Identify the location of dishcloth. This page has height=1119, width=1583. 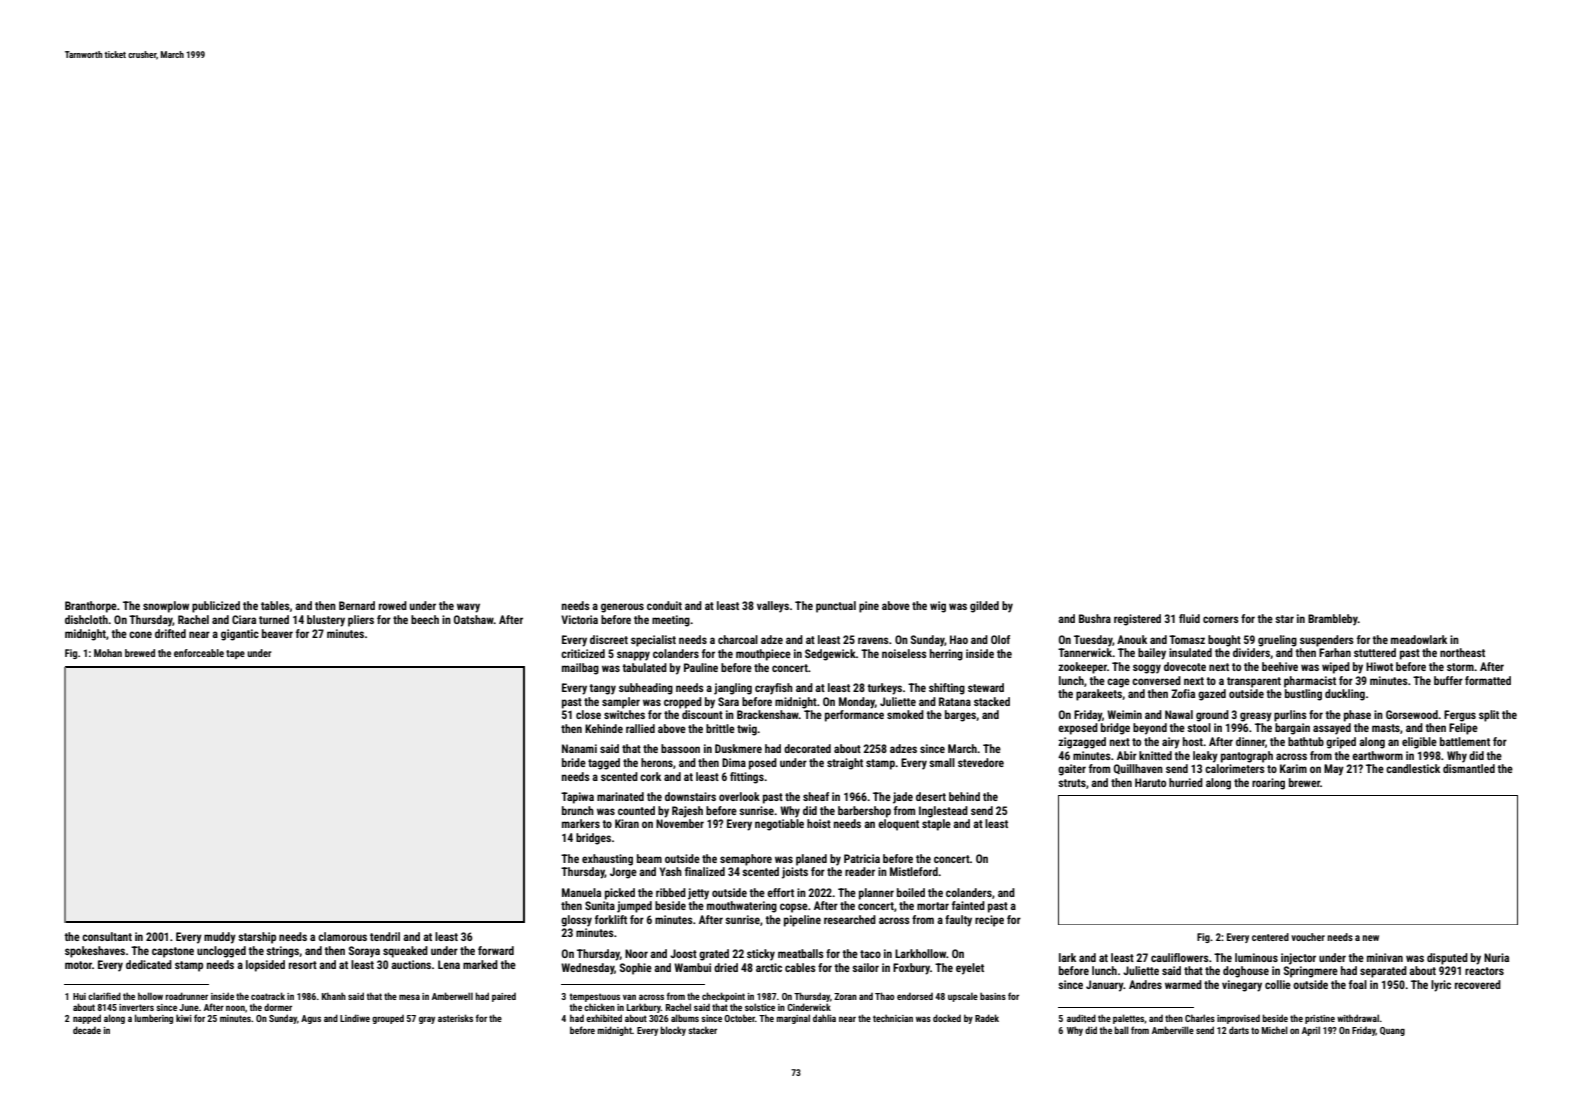
(86, 619).
